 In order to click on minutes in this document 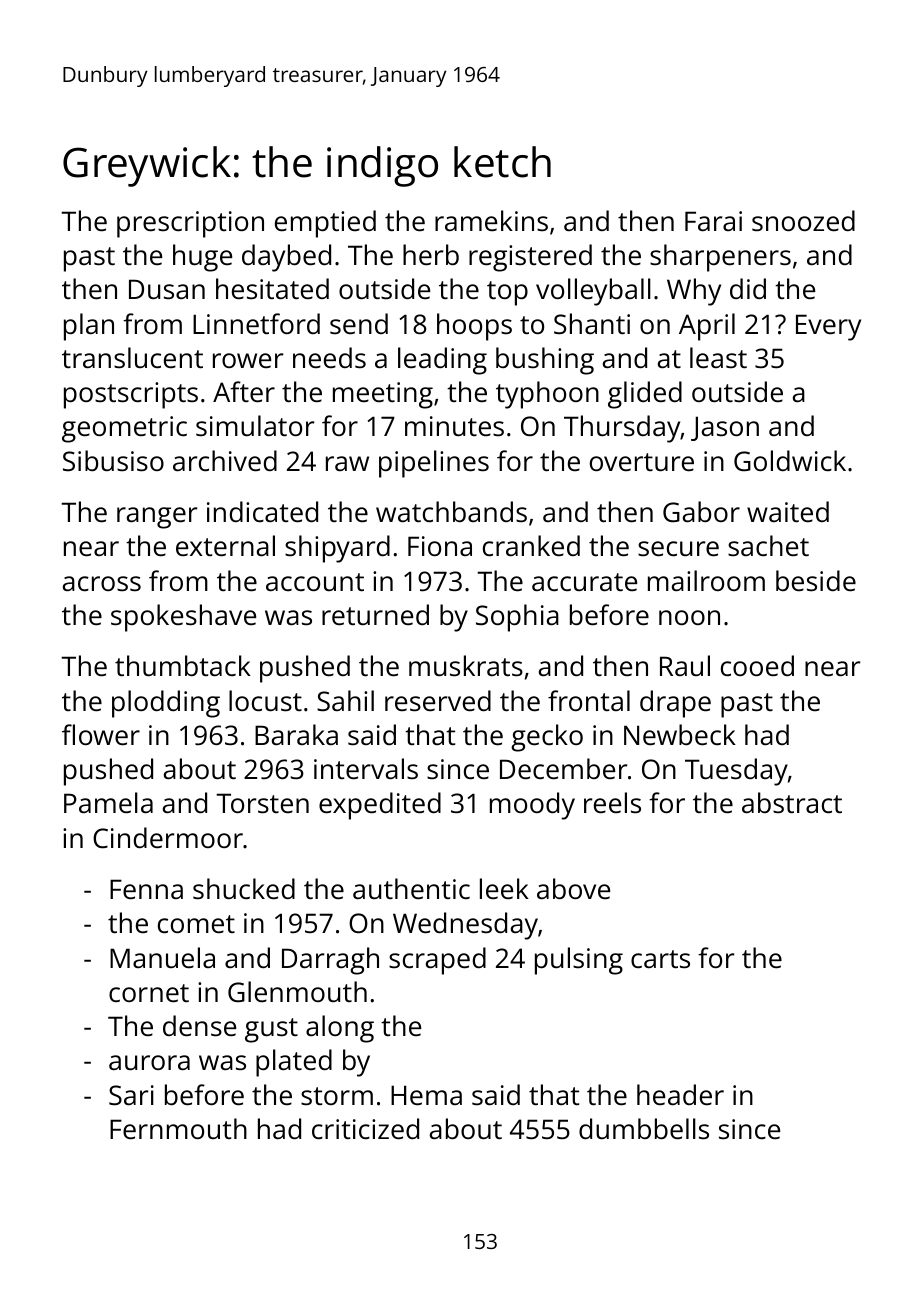, I will do `click(454, 426)`.
